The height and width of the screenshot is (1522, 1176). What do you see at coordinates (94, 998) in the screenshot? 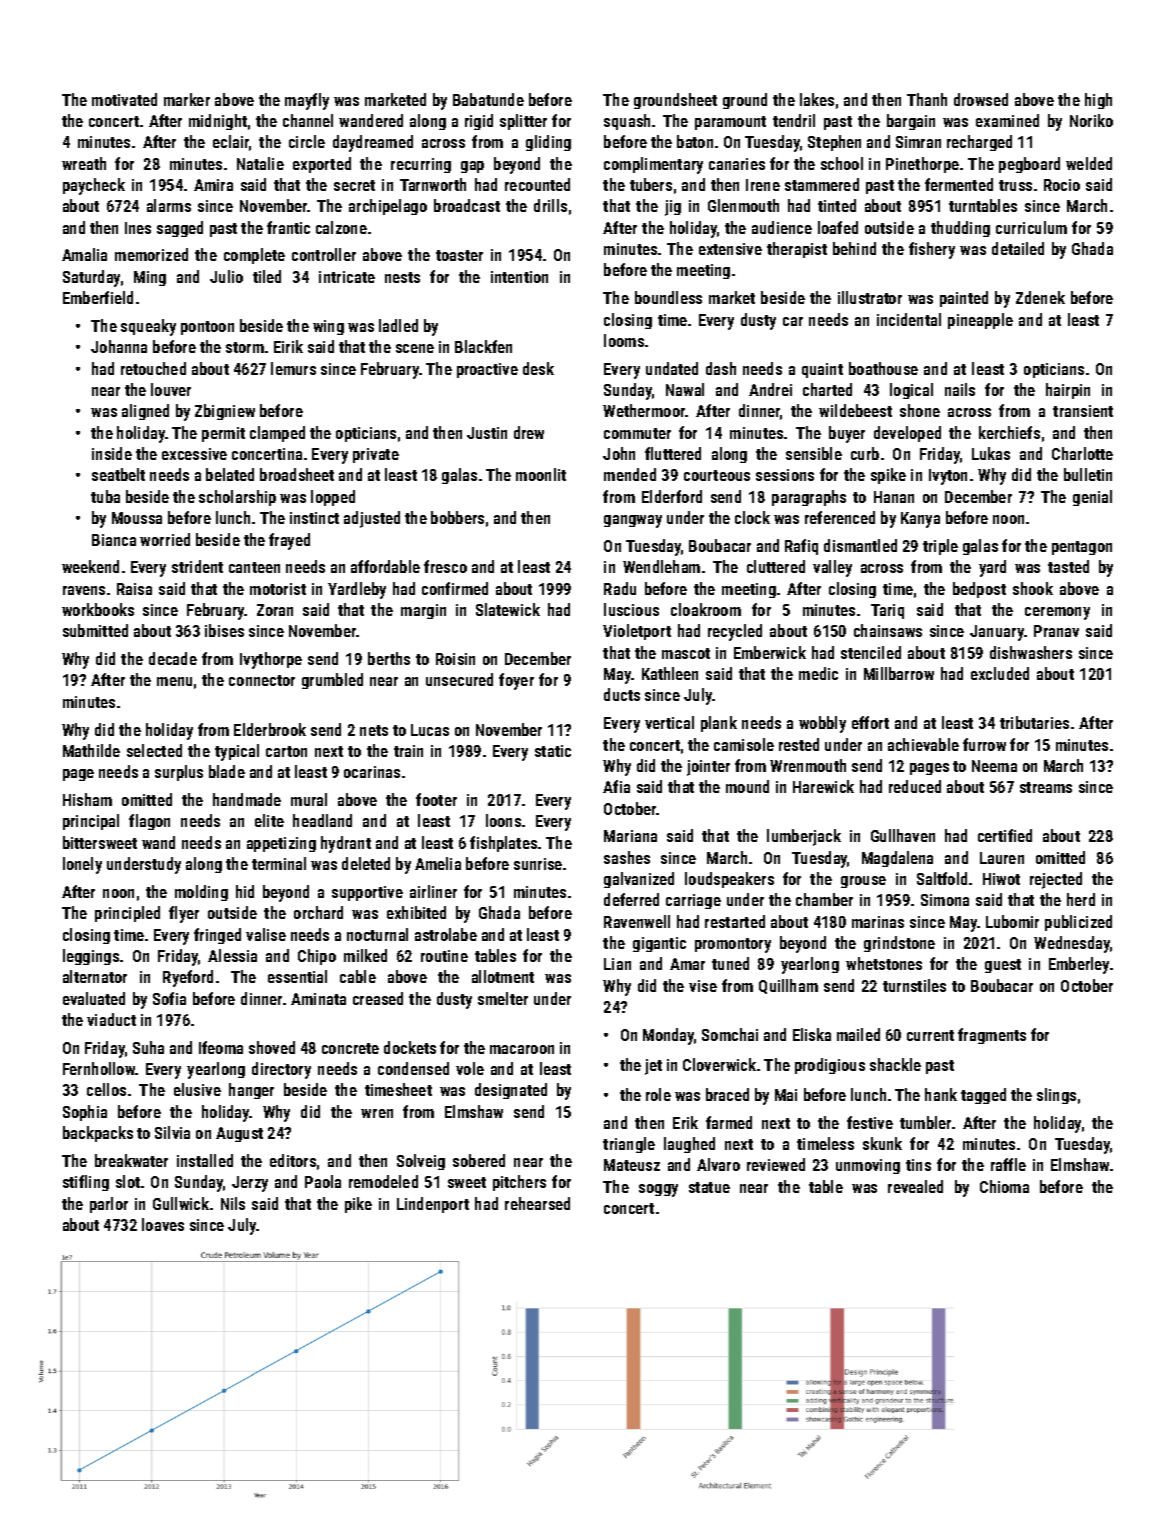
I see `evaluated` at bounding box center [94, 998].
